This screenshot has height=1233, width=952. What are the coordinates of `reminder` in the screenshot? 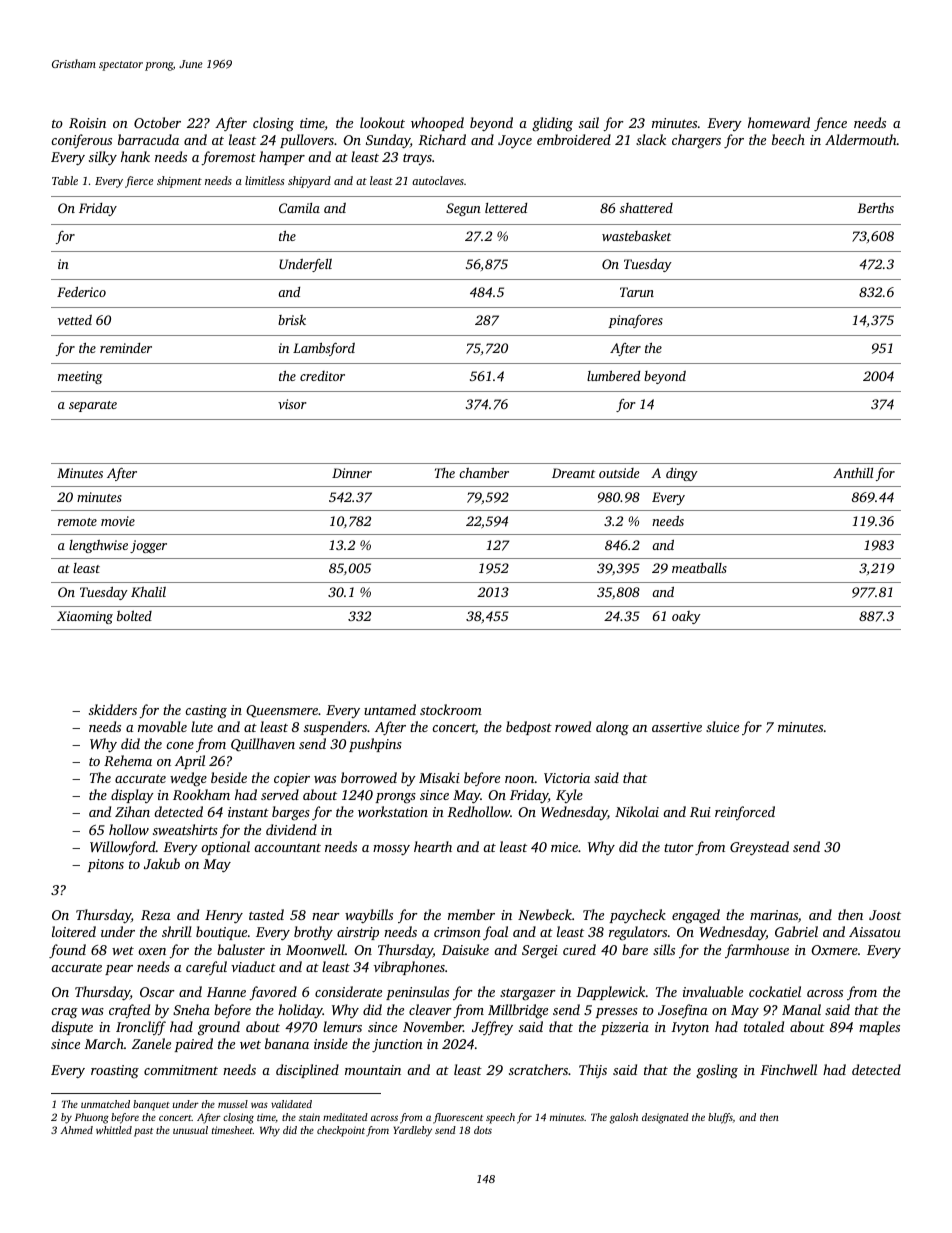 It's located at (126, 348).
